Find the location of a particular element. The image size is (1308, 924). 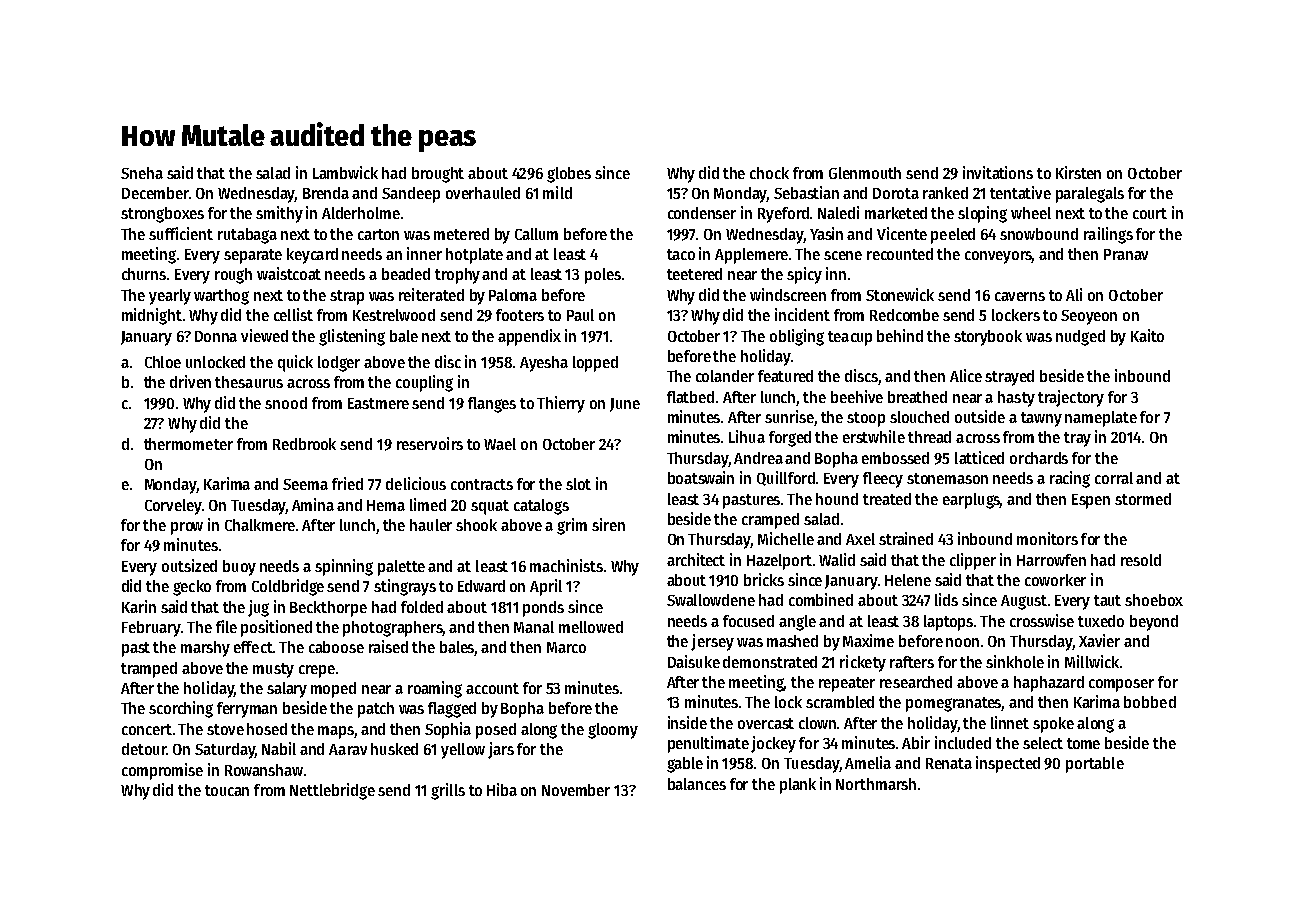

plank is located at coordinates (798, 786).
